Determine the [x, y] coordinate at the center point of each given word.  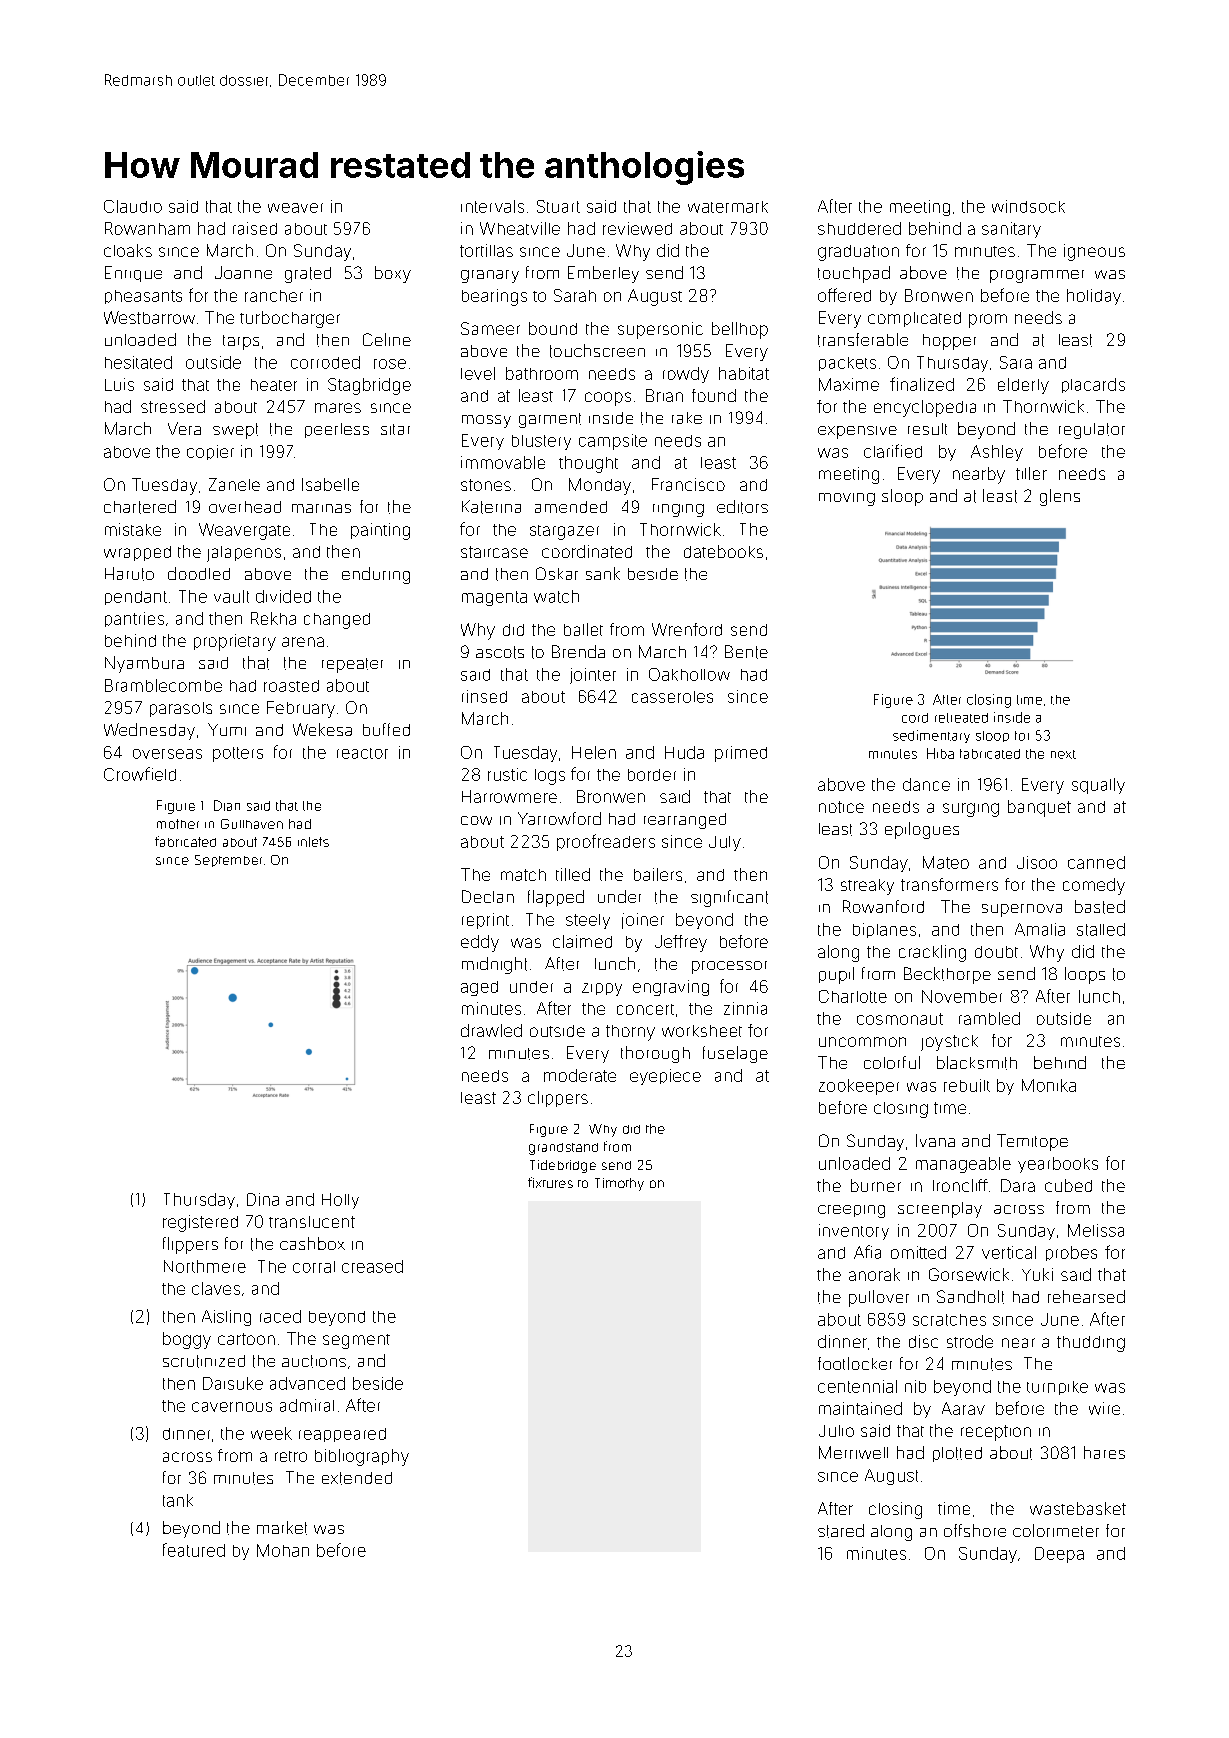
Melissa [1096, 1230]
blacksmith [977, 1063]
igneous [1094, 252]
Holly [340, 1201]
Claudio [133, 206]
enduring [376, 575]
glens [1060, 497]
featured [194, 1550]
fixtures [550, 1182]
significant [729, 898]
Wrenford [687, 629]
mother [178, 824]
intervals [492, 206]
